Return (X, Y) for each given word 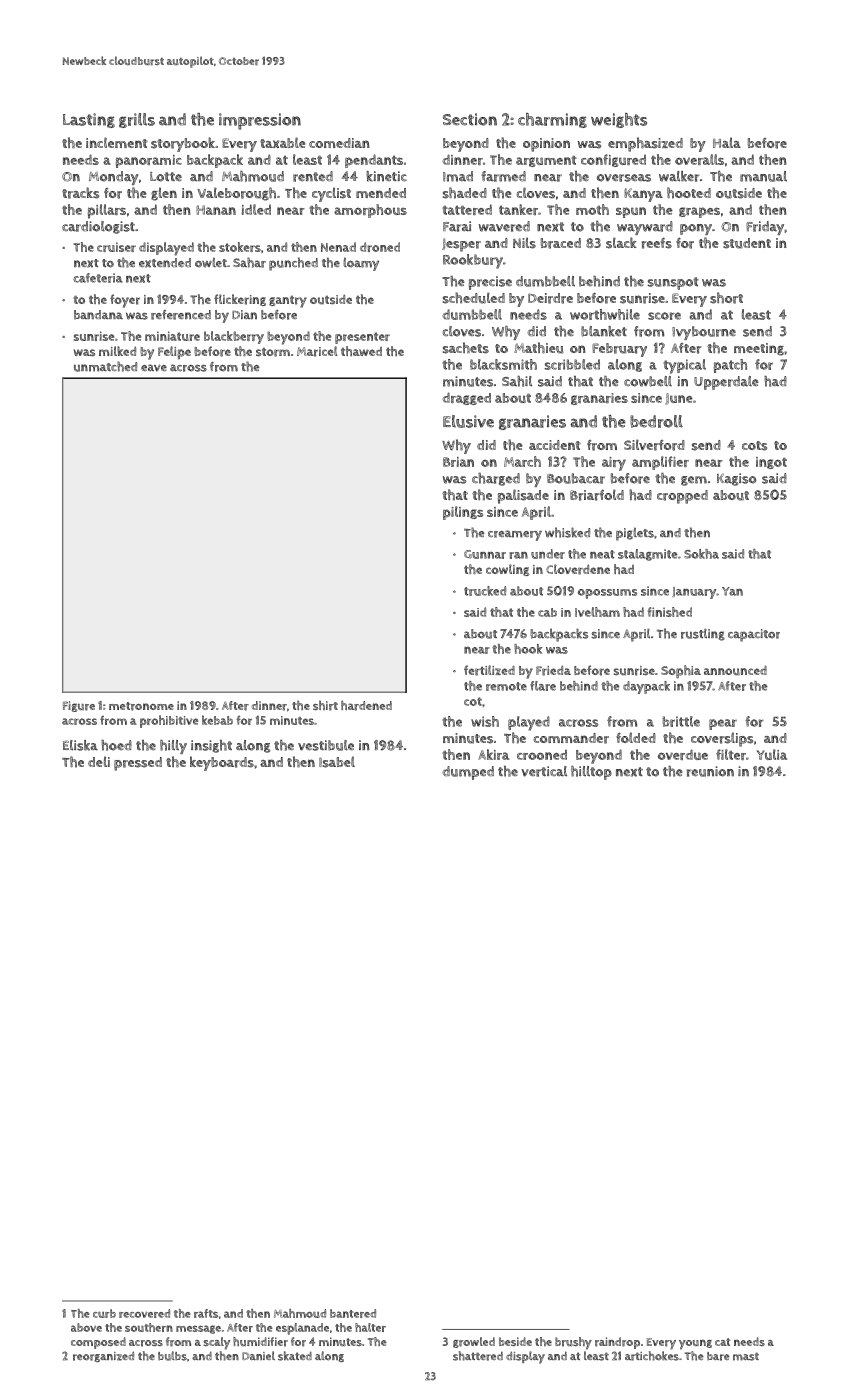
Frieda (553, 671)
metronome (141, 706)
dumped (468, 773)
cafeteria (98, 278)
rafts (206, 1313)
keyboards (222, 763)
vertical (544, 771)
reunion (710, 771)
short (726, 298)
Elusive (468, 421)
